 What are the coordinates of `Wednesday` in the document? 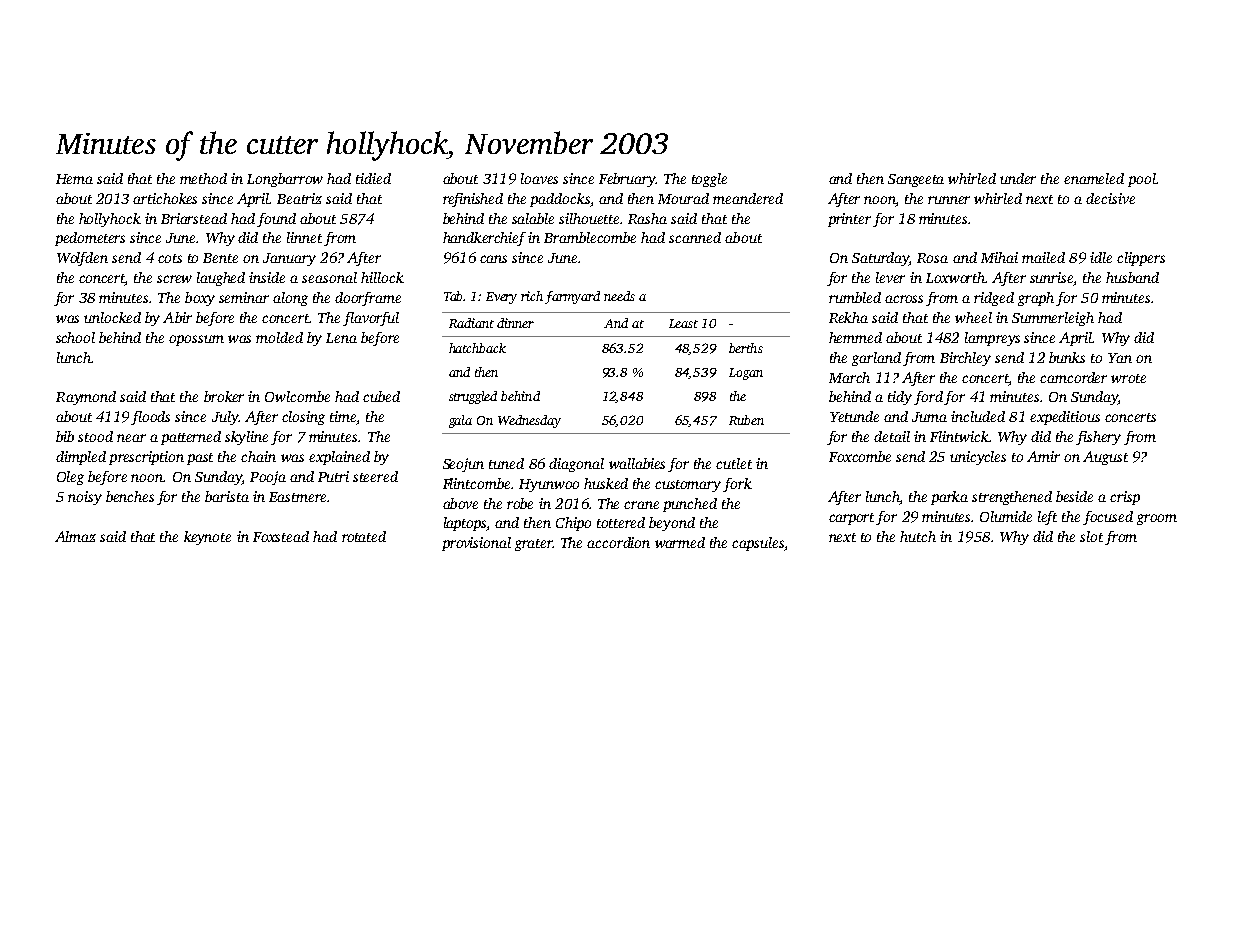 It's located at (529, 421).
